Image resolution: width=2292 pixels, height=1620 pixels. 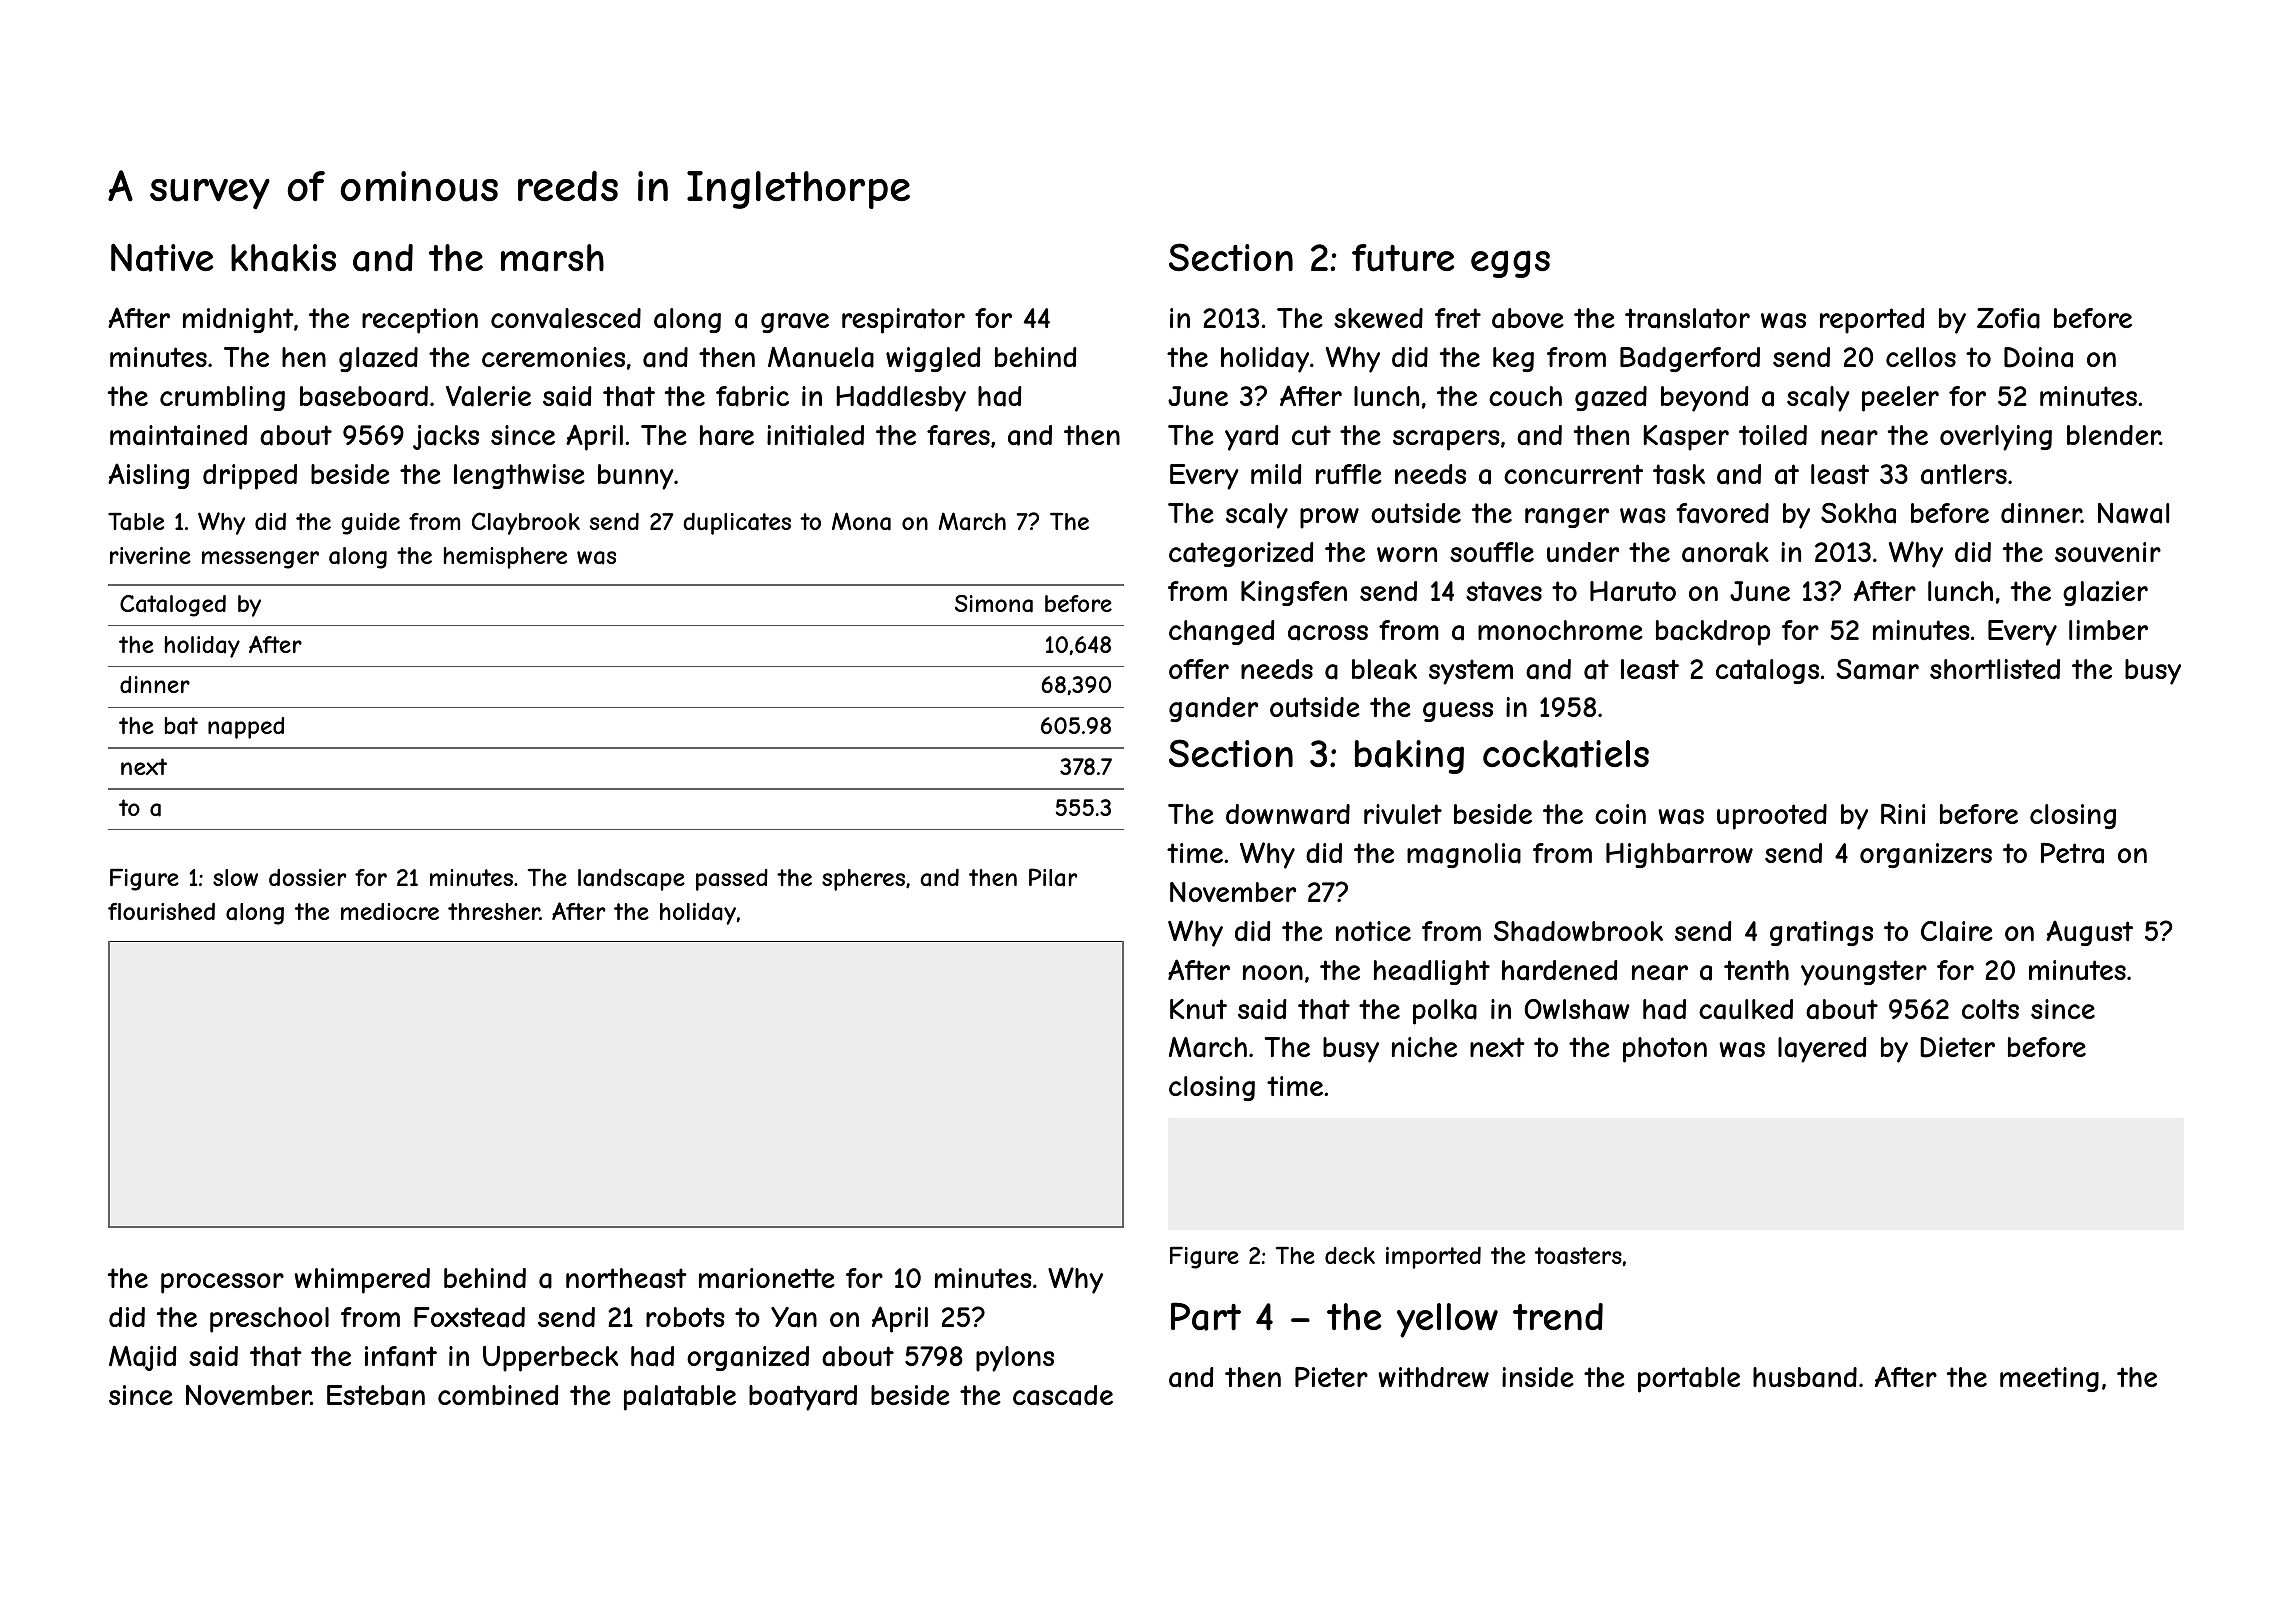 I want to click on offer, so click(x=1199, y=669).
